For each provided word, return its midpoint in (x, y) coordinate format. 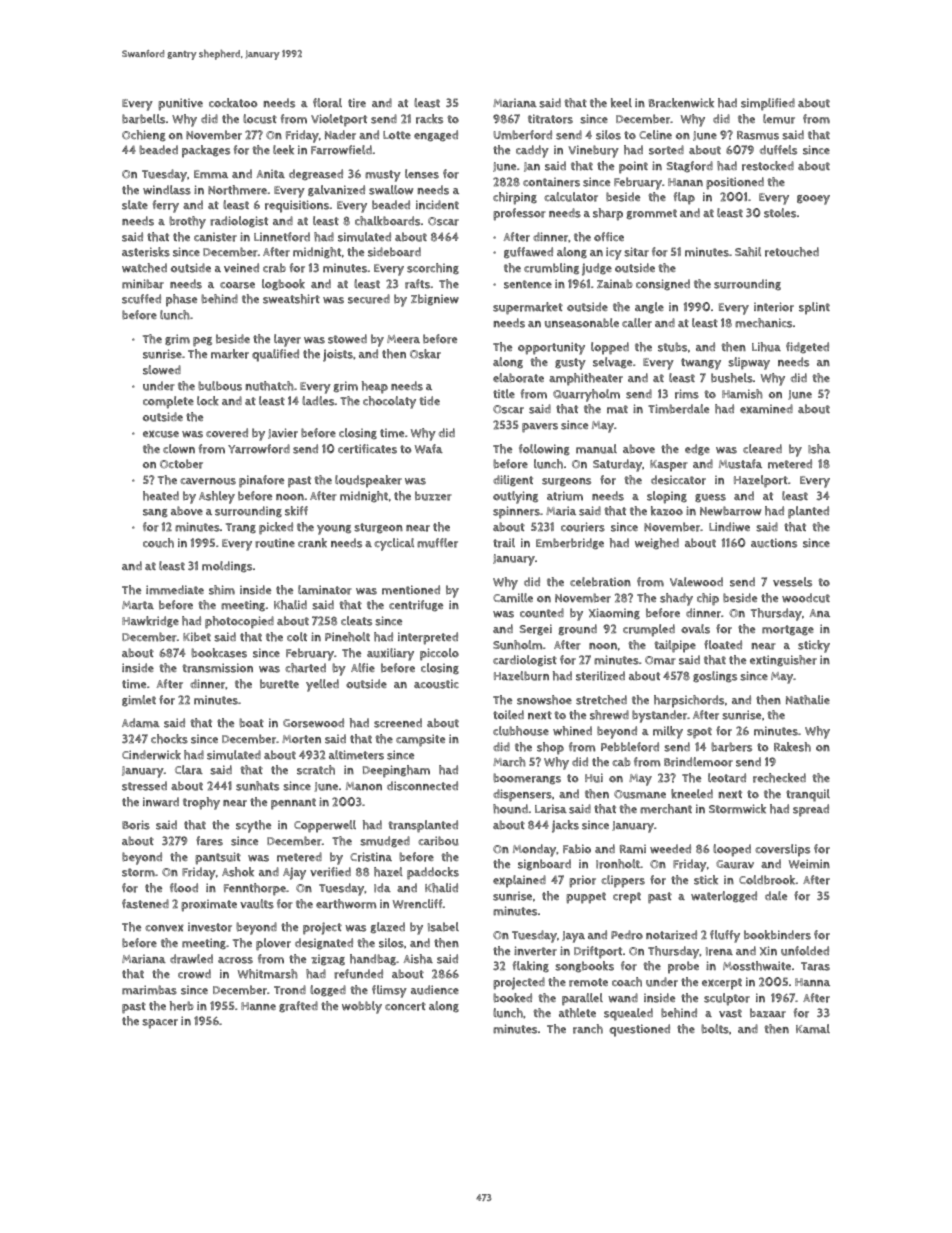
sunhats (257, 786)
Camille (513, 598)
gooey (813, 200)
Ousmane (640, 794)
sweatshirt (291, 299)
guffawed (528, 252)
